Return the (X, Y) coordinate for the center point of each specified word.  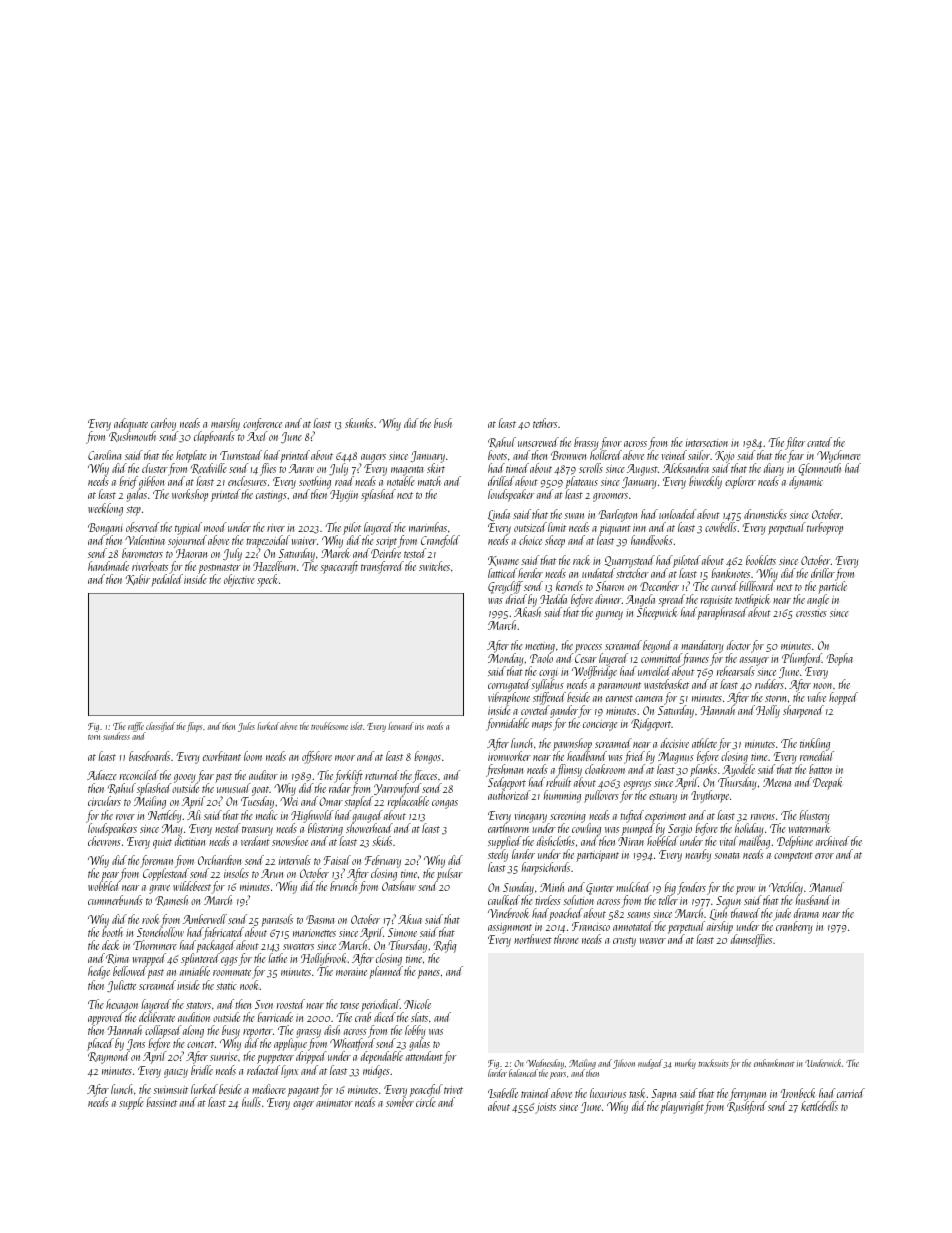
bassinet (161, 1102)
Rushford (747, 1107)
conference (262, 424)
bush (443, 423)
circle (426, 1102)
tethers (545, 423)
